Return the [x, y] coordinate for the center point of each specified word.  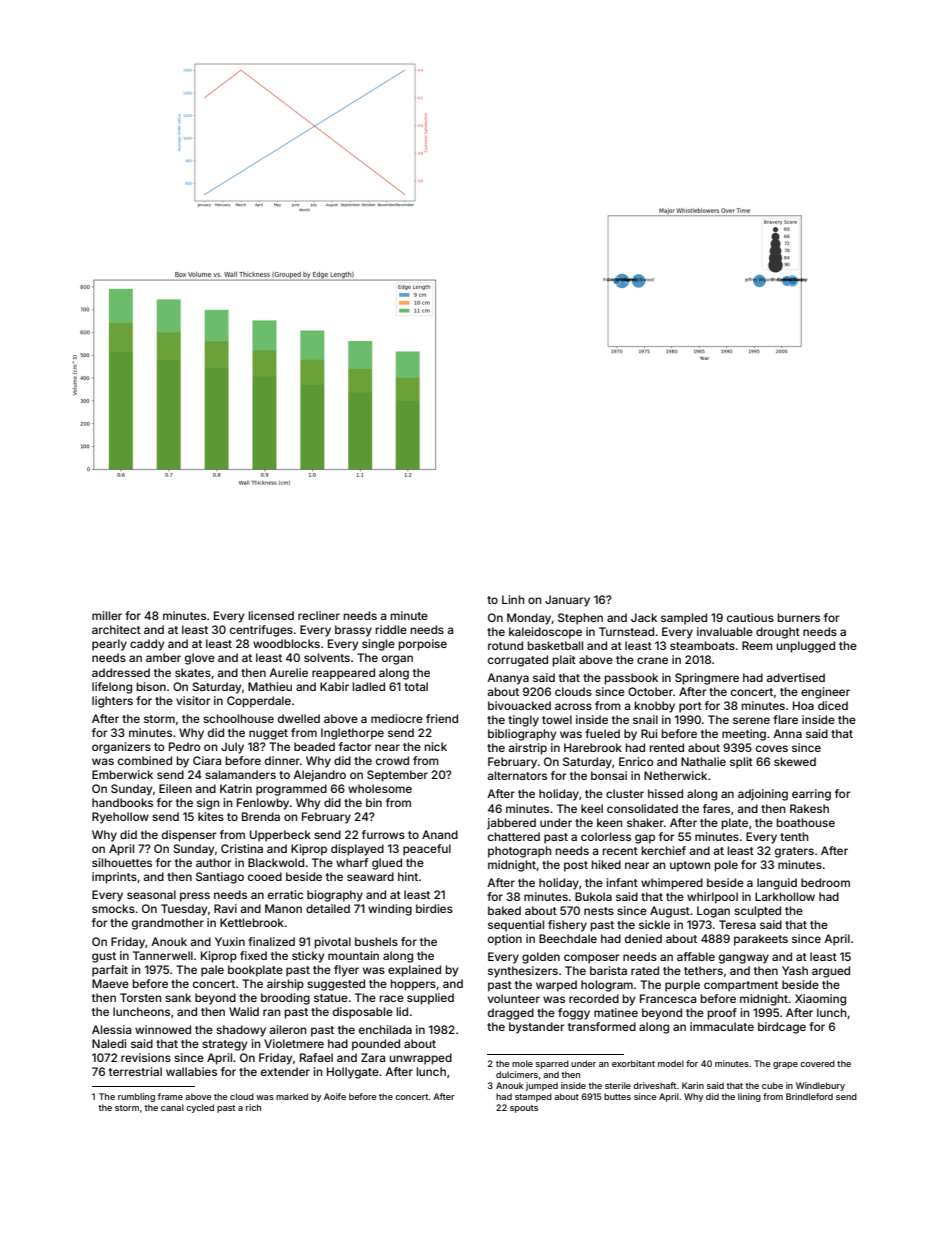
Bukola [593, 896]
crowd [392, 760]
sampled [684, 619]
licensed [271, 615]
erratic [285, 894]
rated [645, 970]
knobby [654, 707]
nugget [268, 734]
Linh [513, 599]
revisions [146, 1057]
